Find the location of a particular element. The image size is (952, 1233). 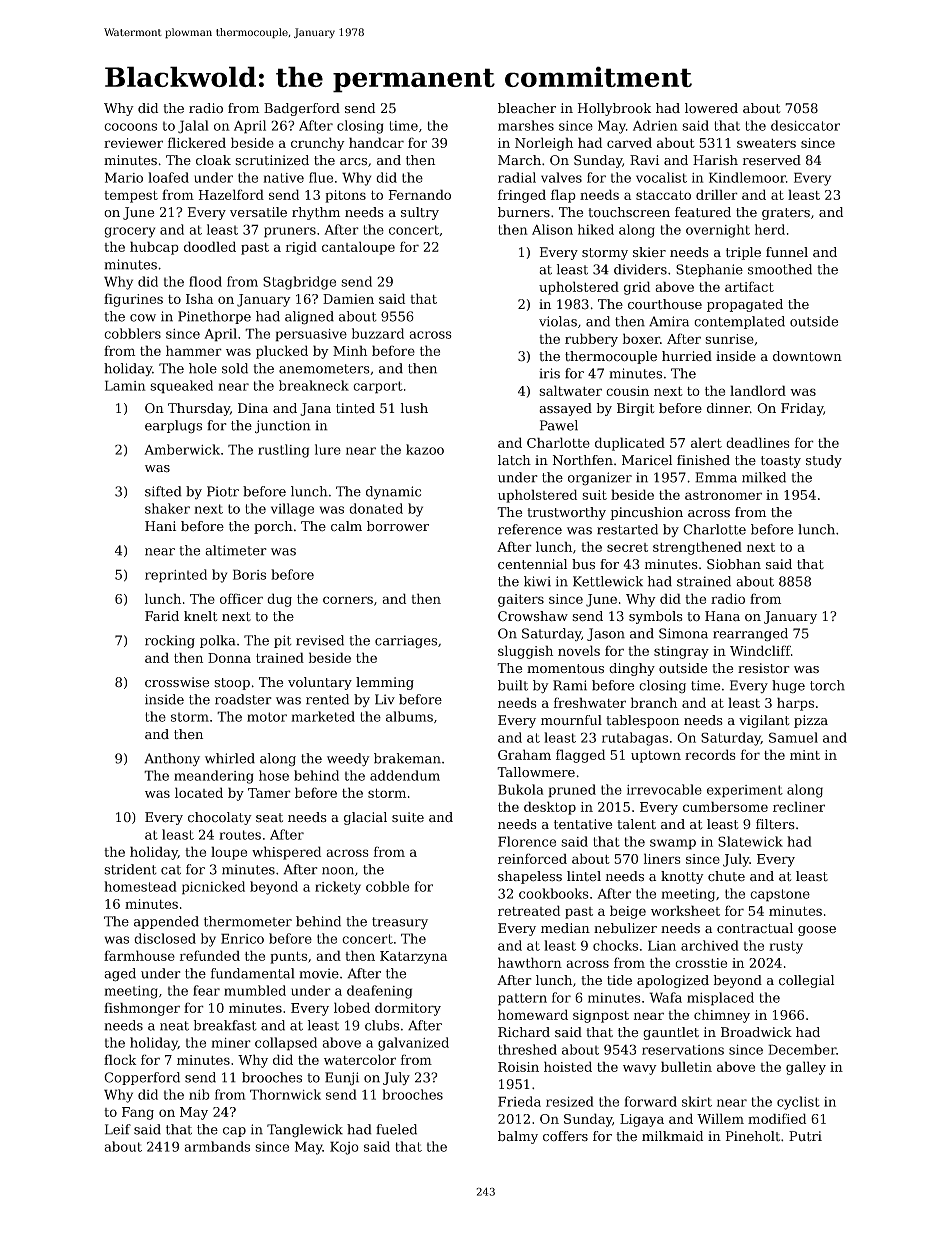

Dina is located at coordinates (253, 408).
